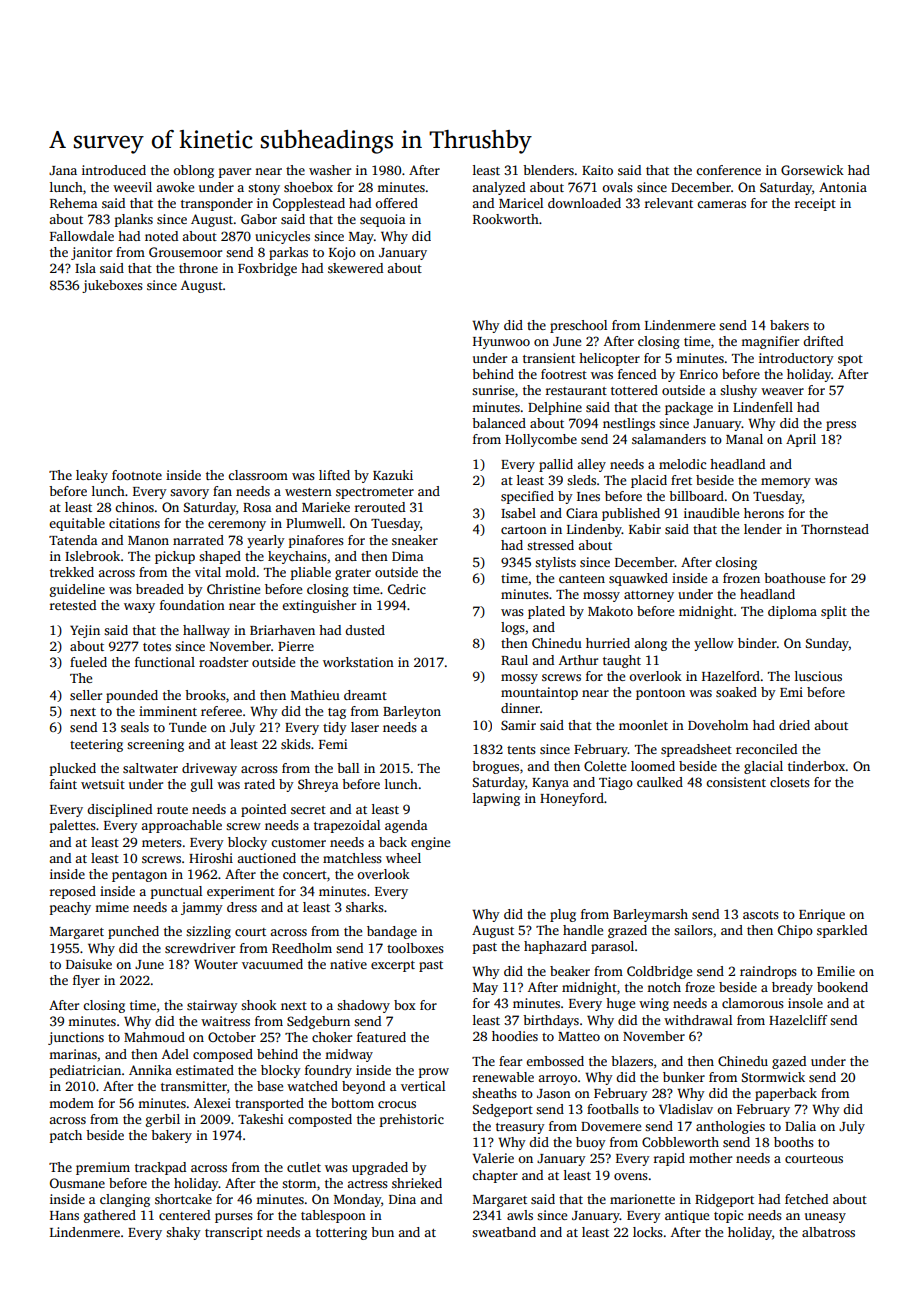  I want to click on gathered, so click(110, 1216).
